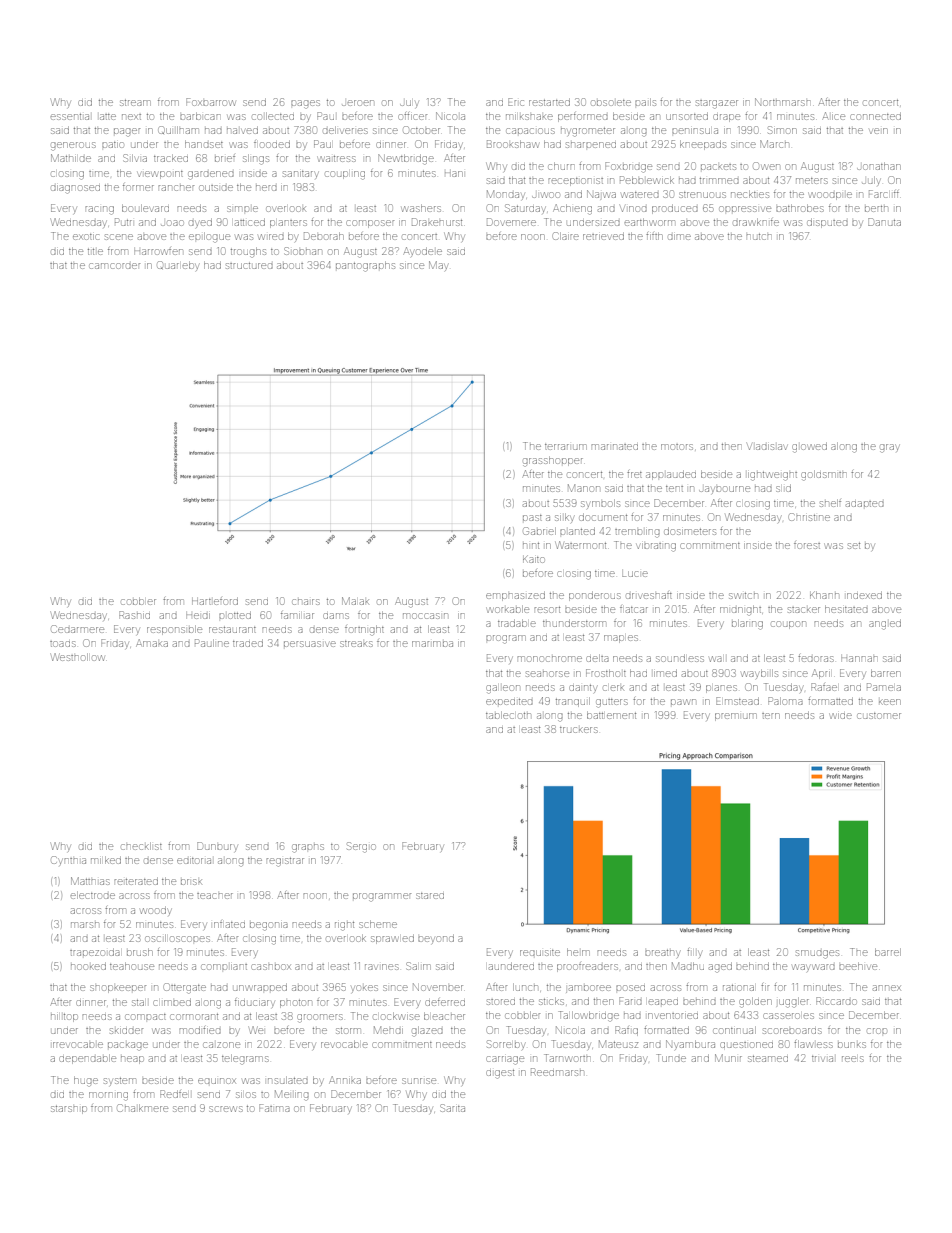  What do you see at coordinates (361, 847) in the screenshot?
I see `Sergio` at bounding box center [361, 847].
